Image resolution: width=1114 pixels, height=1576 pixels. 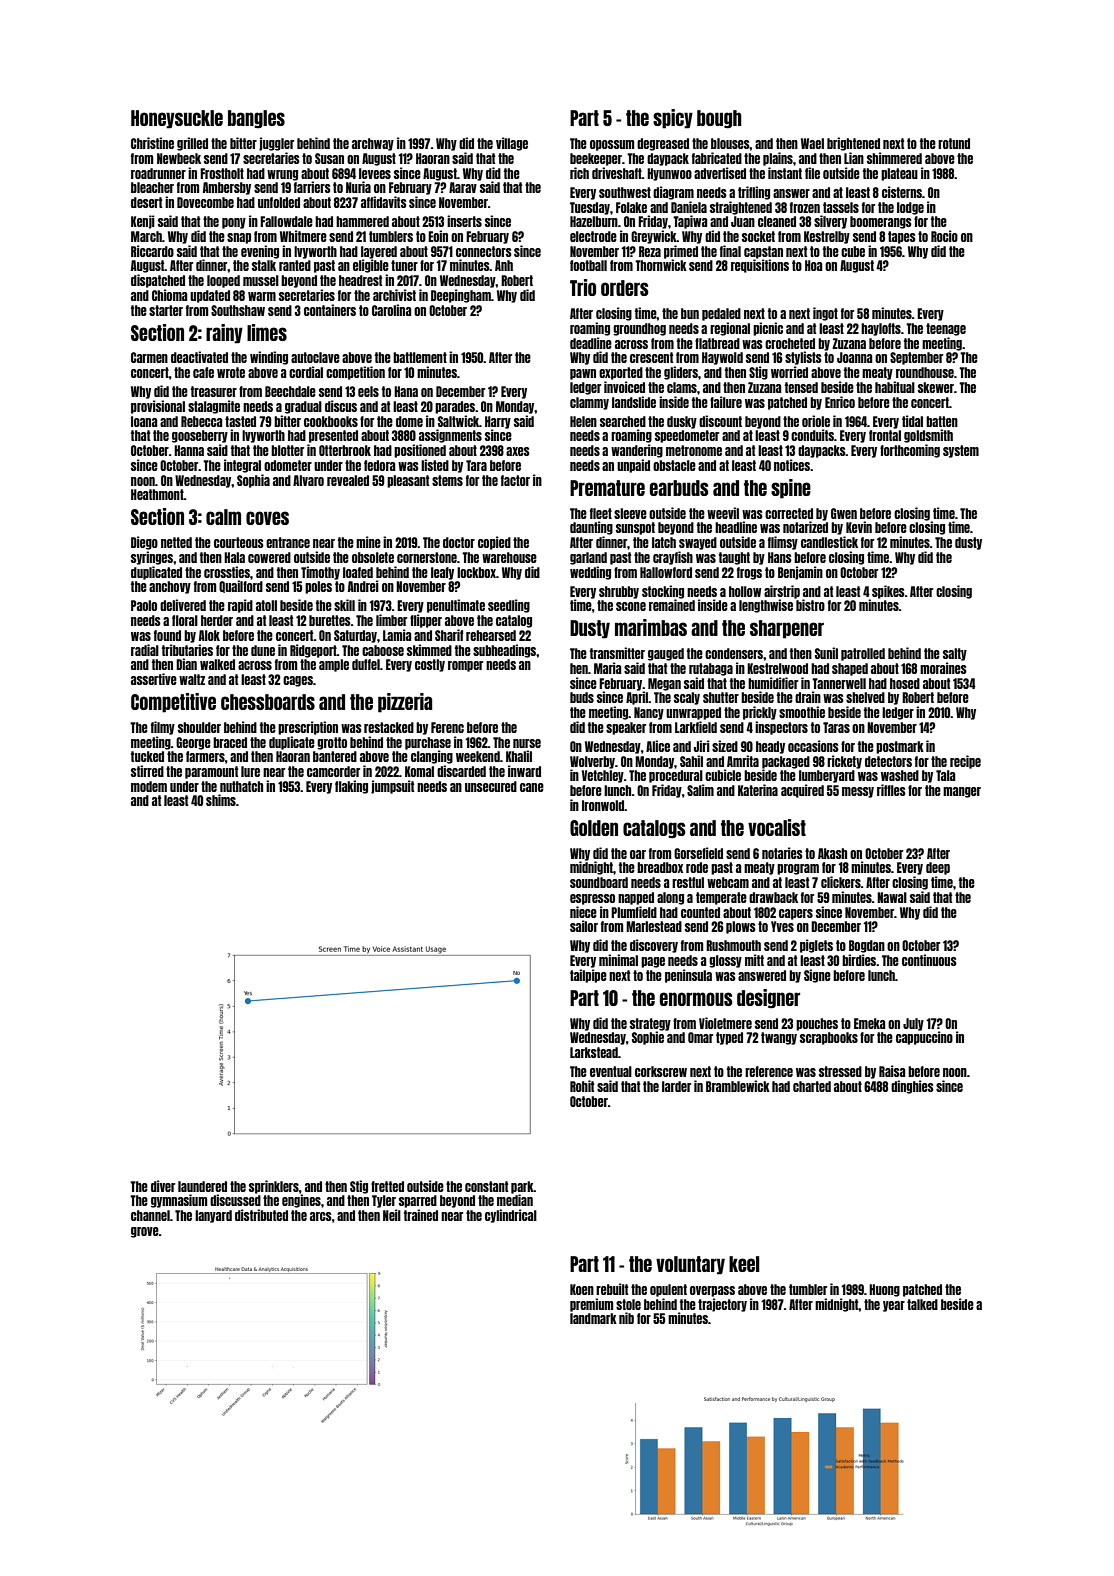 What do you see at coordinates (256, 119) in the screenshot?
I see `bangles` at bounding box center [256, 119].
